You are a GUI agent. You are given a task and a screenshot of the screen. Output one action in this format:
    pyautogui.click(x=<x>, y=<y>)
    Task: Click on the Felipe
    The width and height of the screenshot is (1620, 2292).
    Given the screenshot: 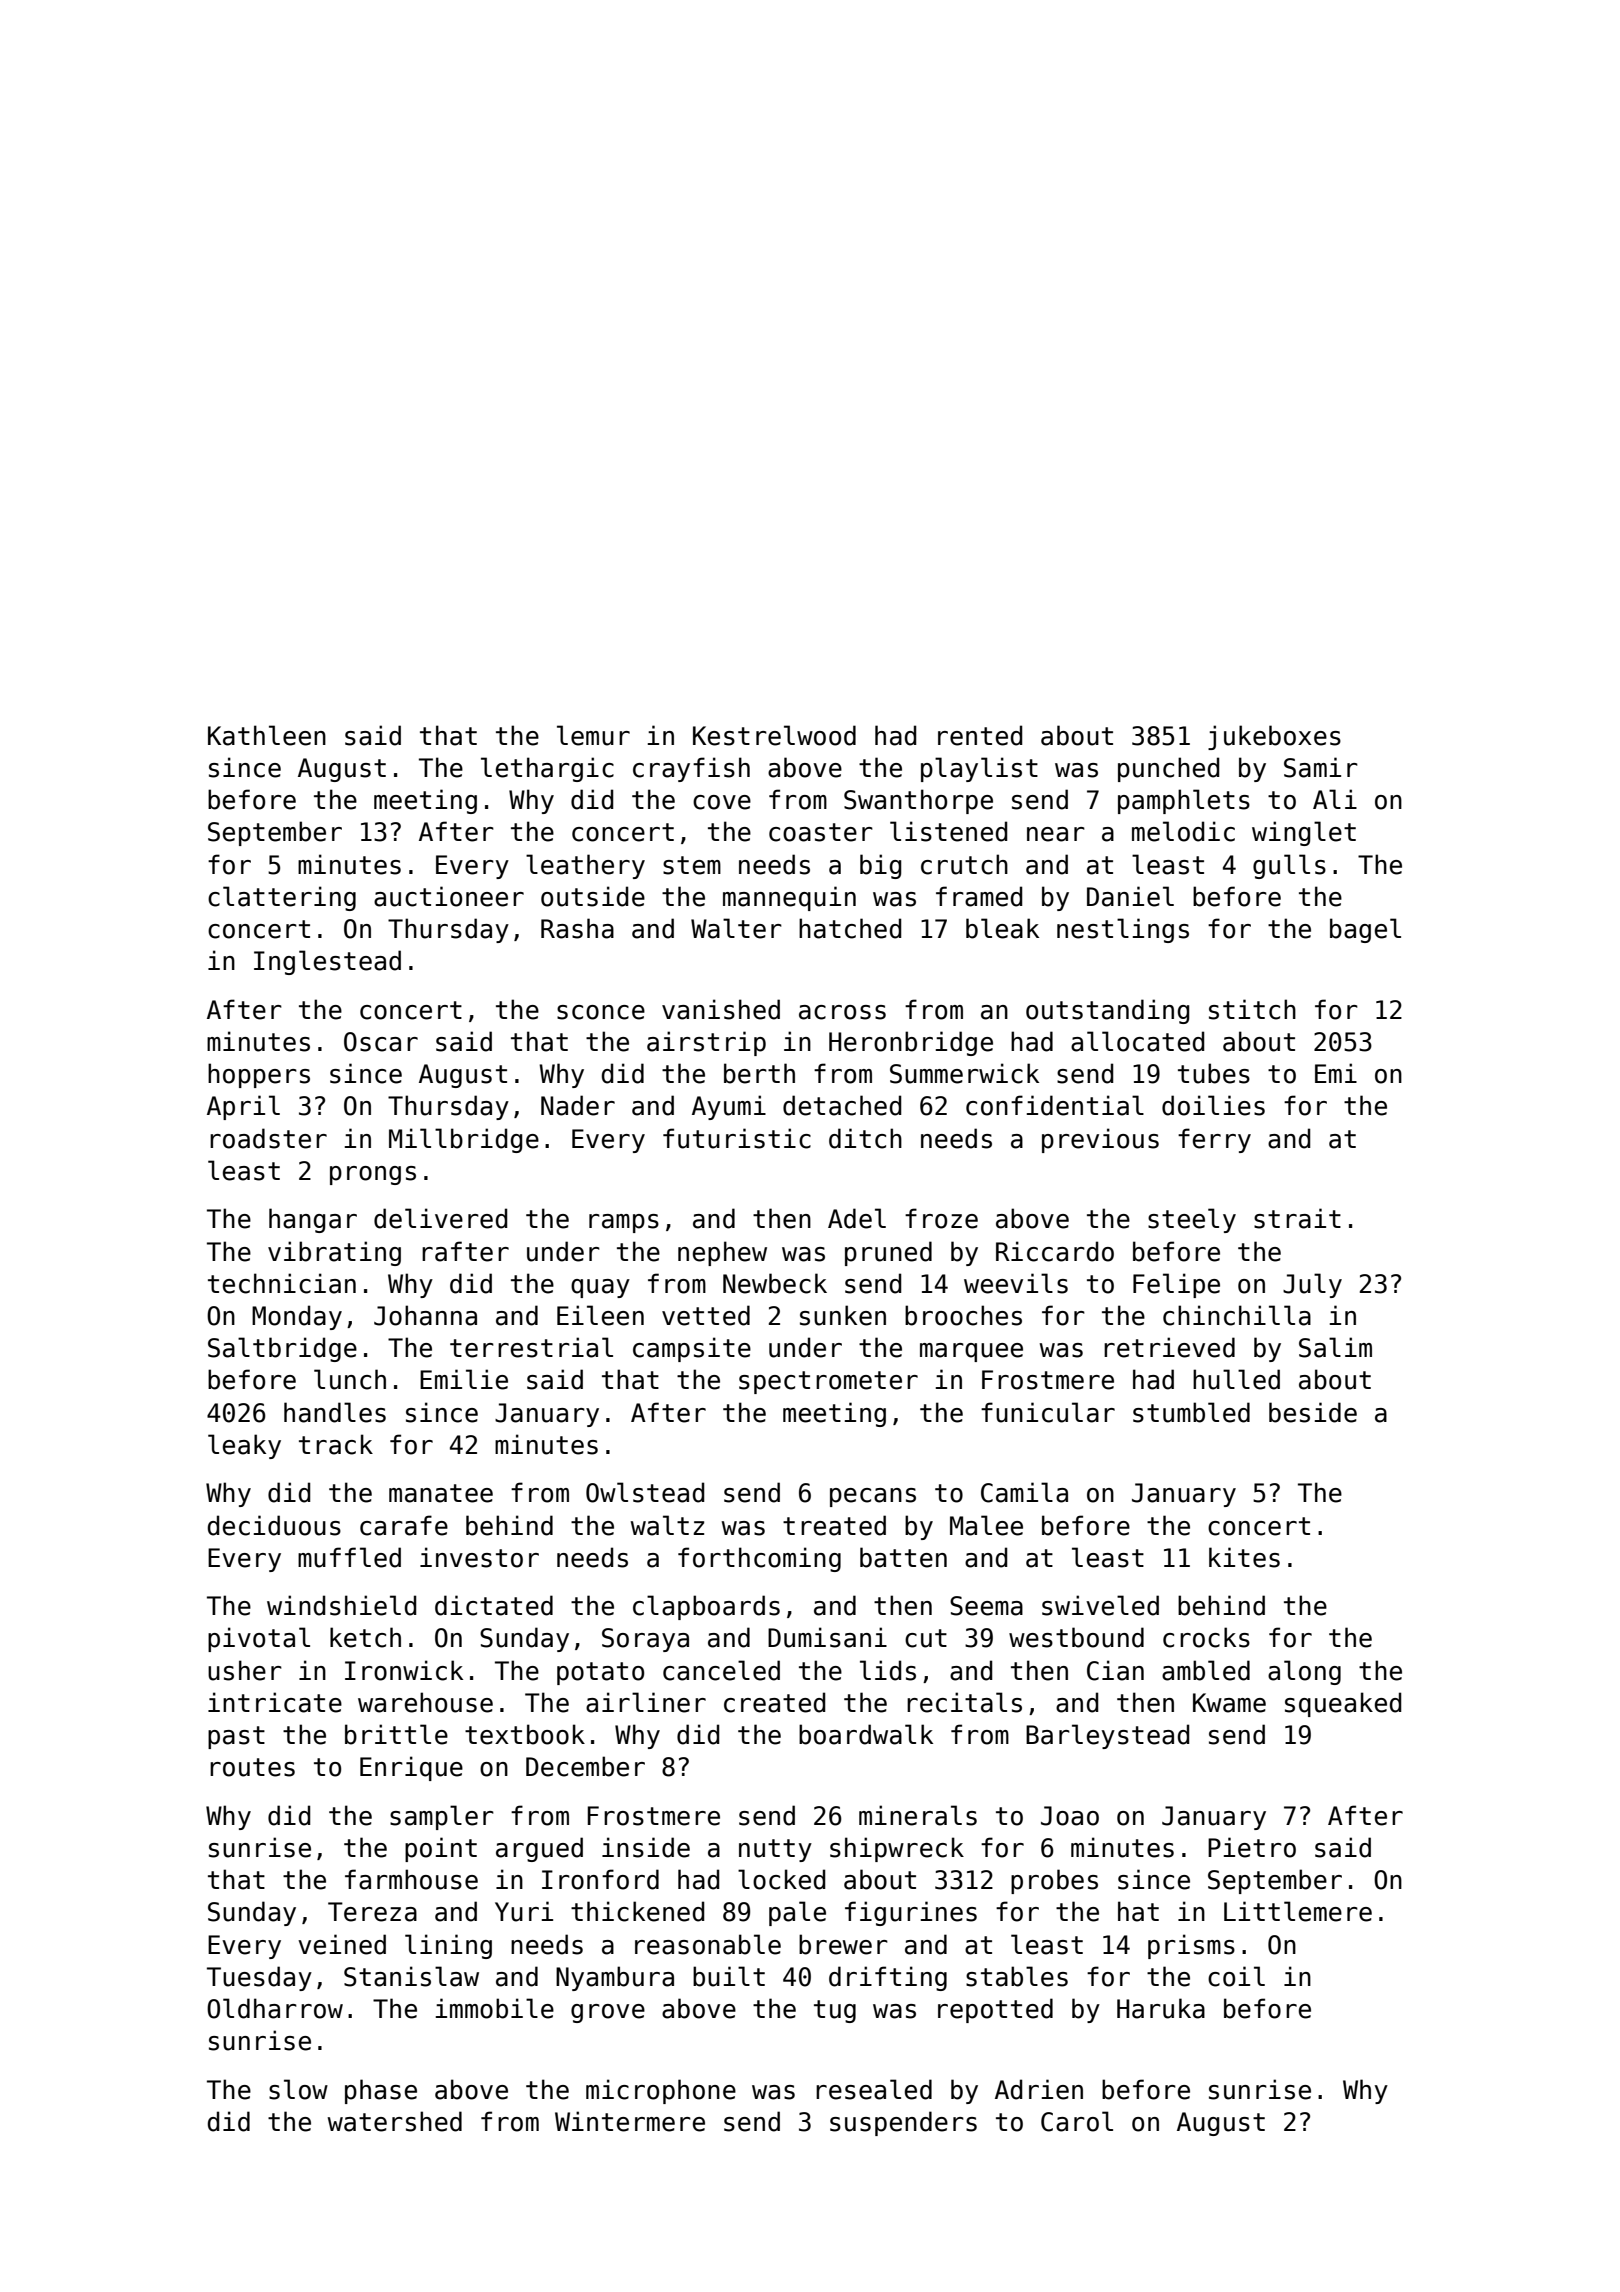 What is the action you would take?
    pyautogui.click(x=1176, y=1285)
